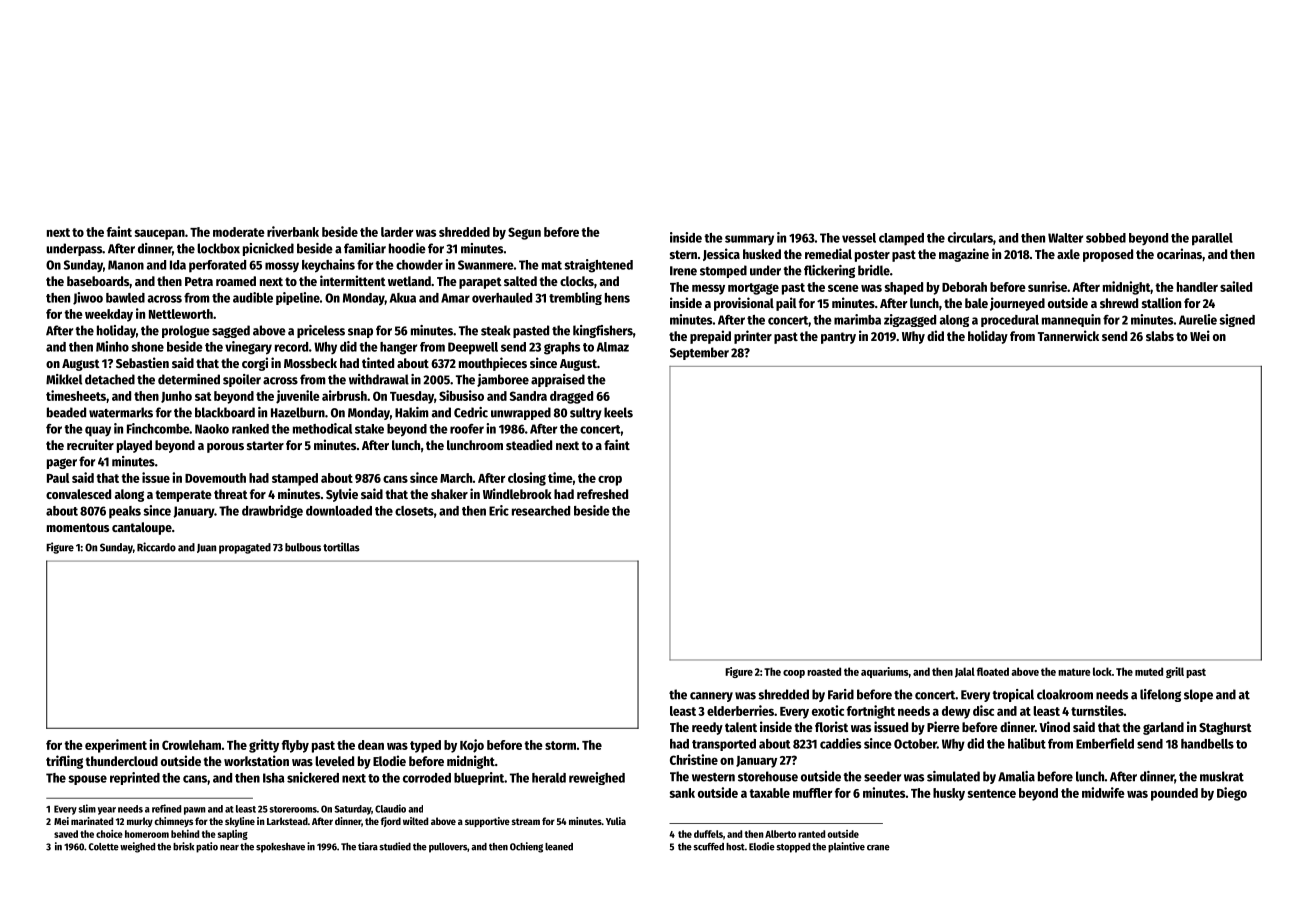 This screenshot has height=924, width=1308. What do you see at coordinates (295, 479) in the screenshot?
I see `stamped` at bounding box center [295, 479].
